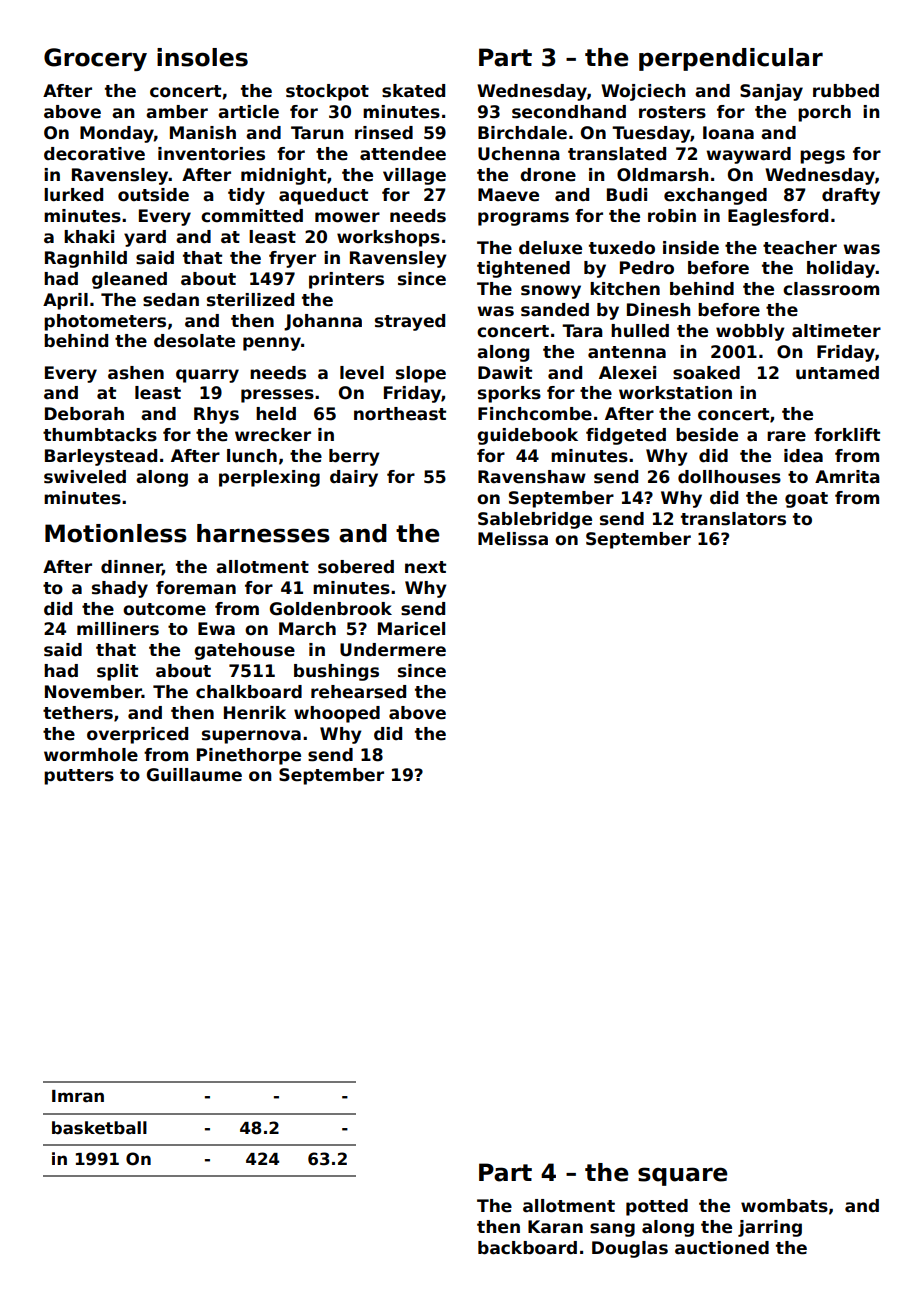 The width and height of the screenshot is (924, 1308). Describe the element at coordinates (101, 457) in the screenshot. I see `Barleystead` at that location.
